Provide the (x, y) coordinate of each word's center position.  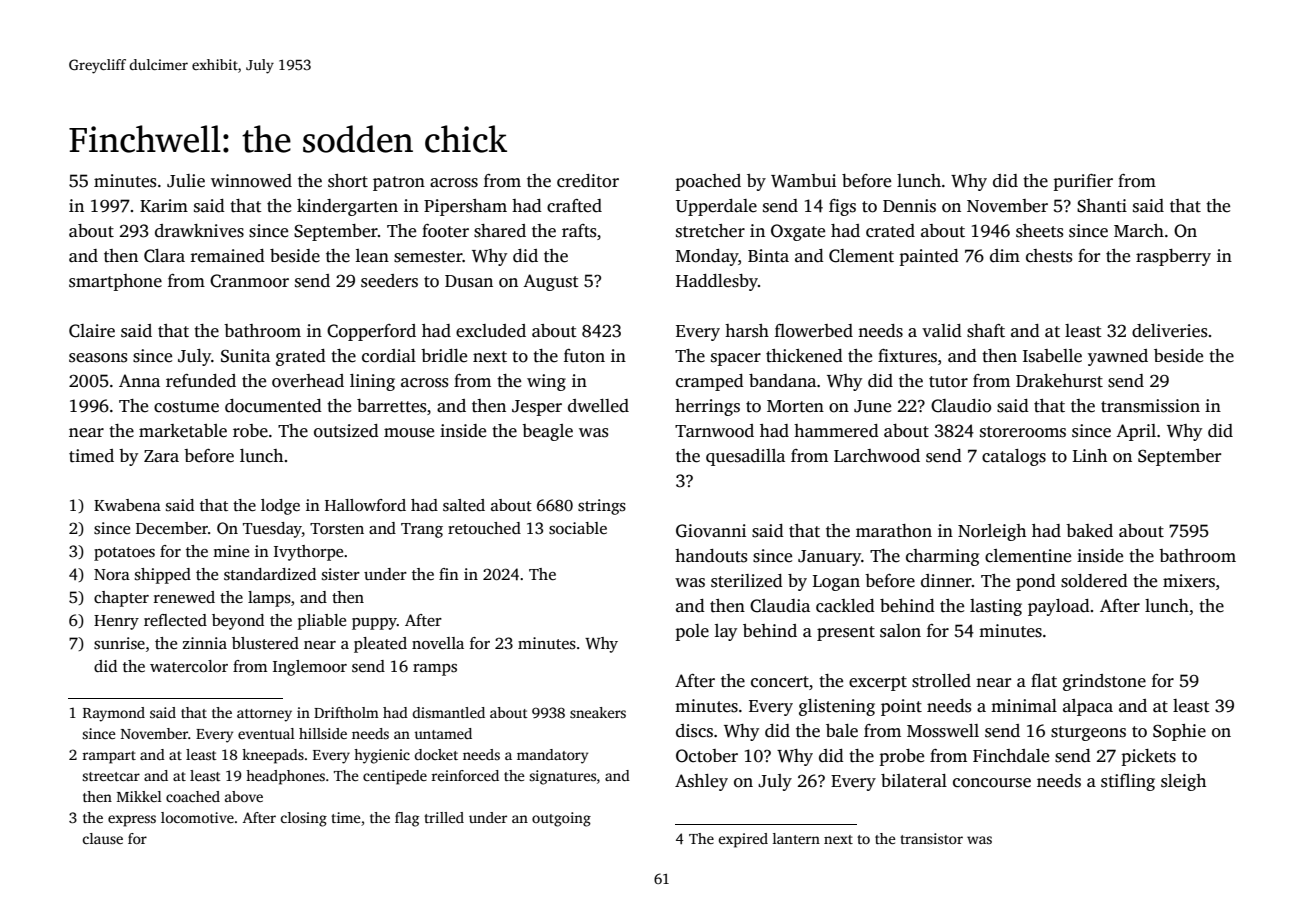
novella (438, 643)
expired (743, 840)
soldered (1094, 581)
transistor (931, 838)
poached (708, 182)
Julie (186, 181)
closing (304, 819)
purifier (1083, 182)
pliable (322, 622)
